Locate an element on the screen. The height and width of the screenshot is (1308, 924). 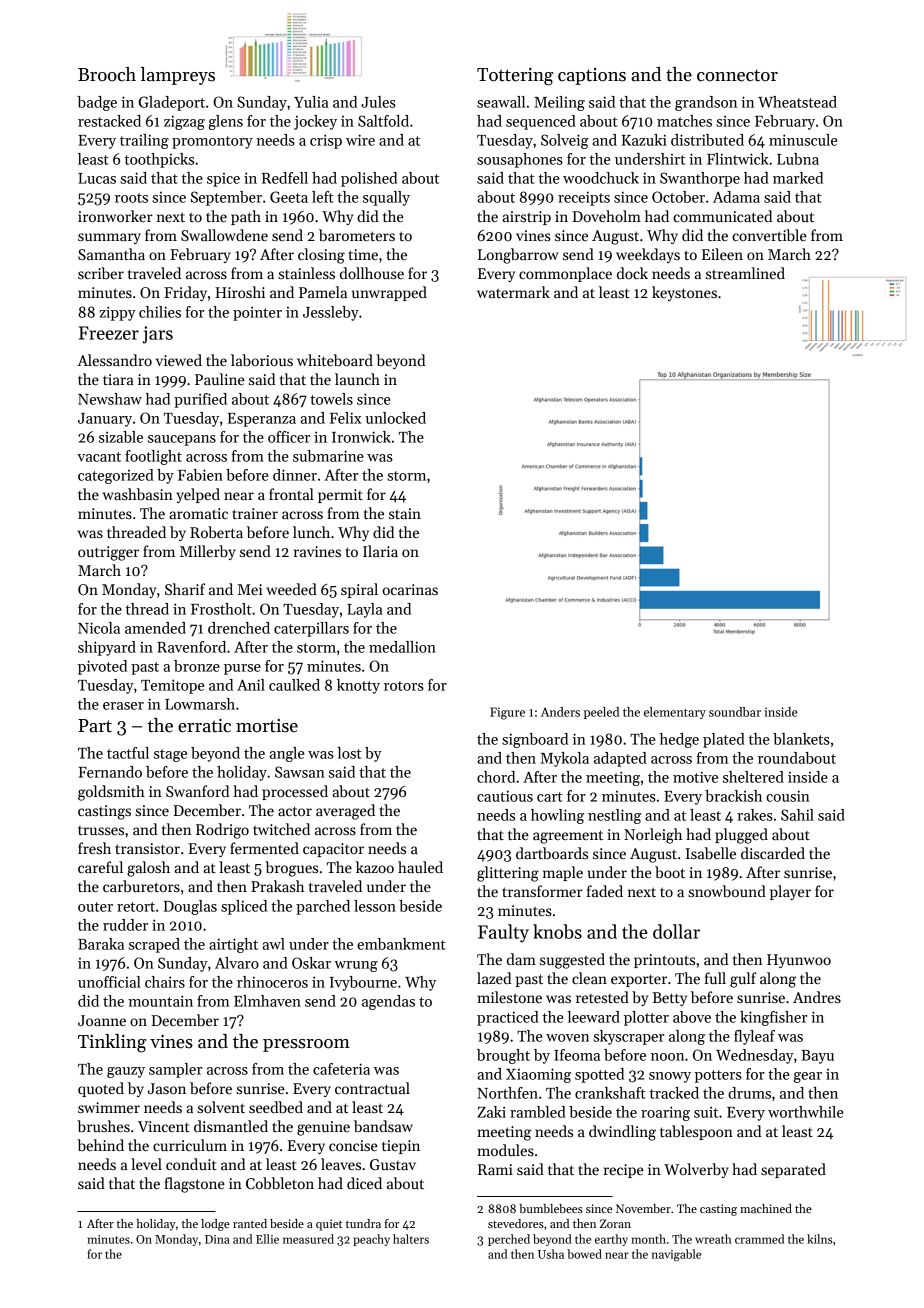
elementary is located at coordinates (675, 713).
